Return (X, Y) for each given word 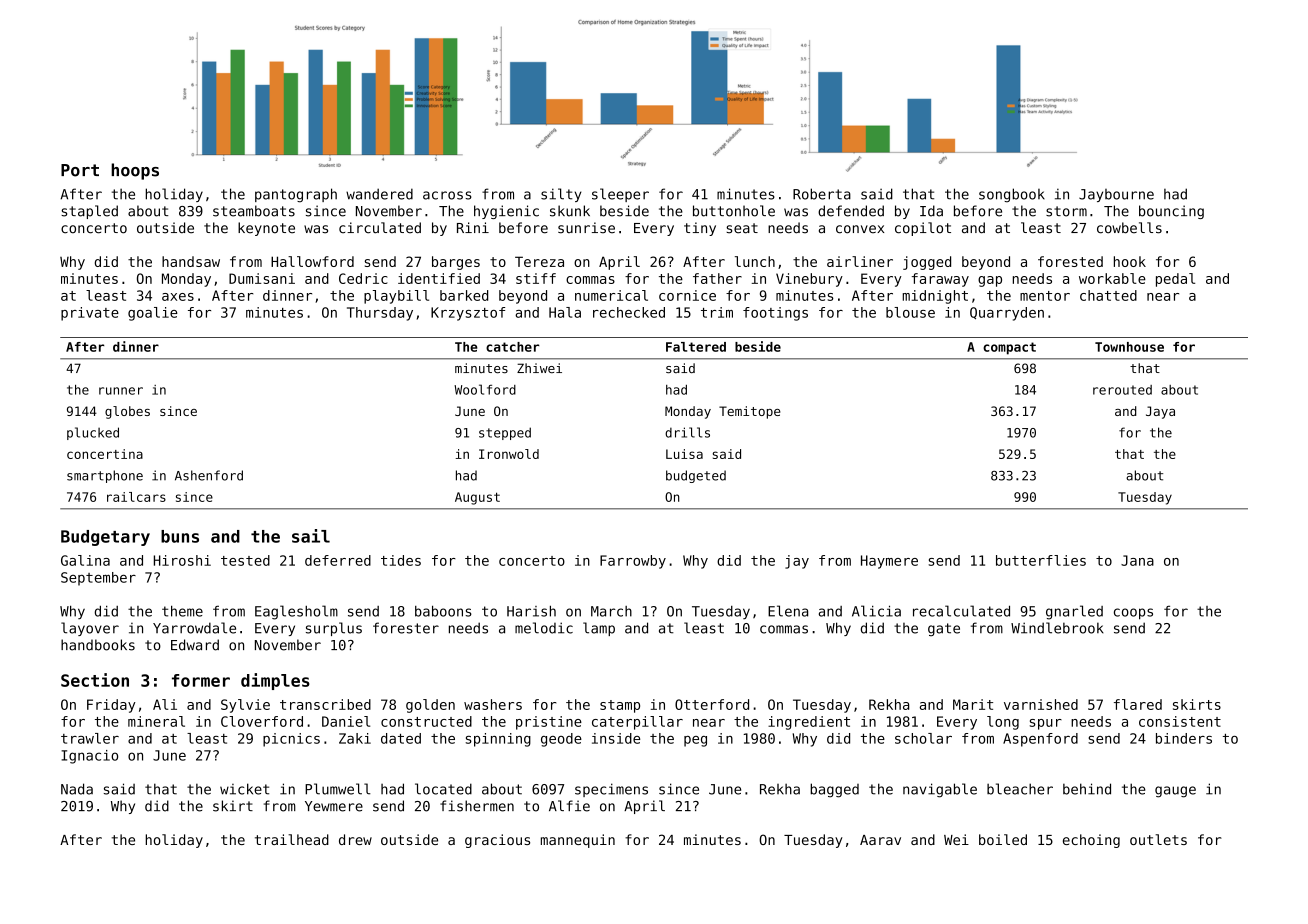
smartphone (105, 476)
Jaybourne (1116, 195)
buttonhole (734, 211)
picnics (291, 740)
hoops (135, 171)
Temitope (750, 412)
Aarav (880, 840)
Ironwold (509, 454)
